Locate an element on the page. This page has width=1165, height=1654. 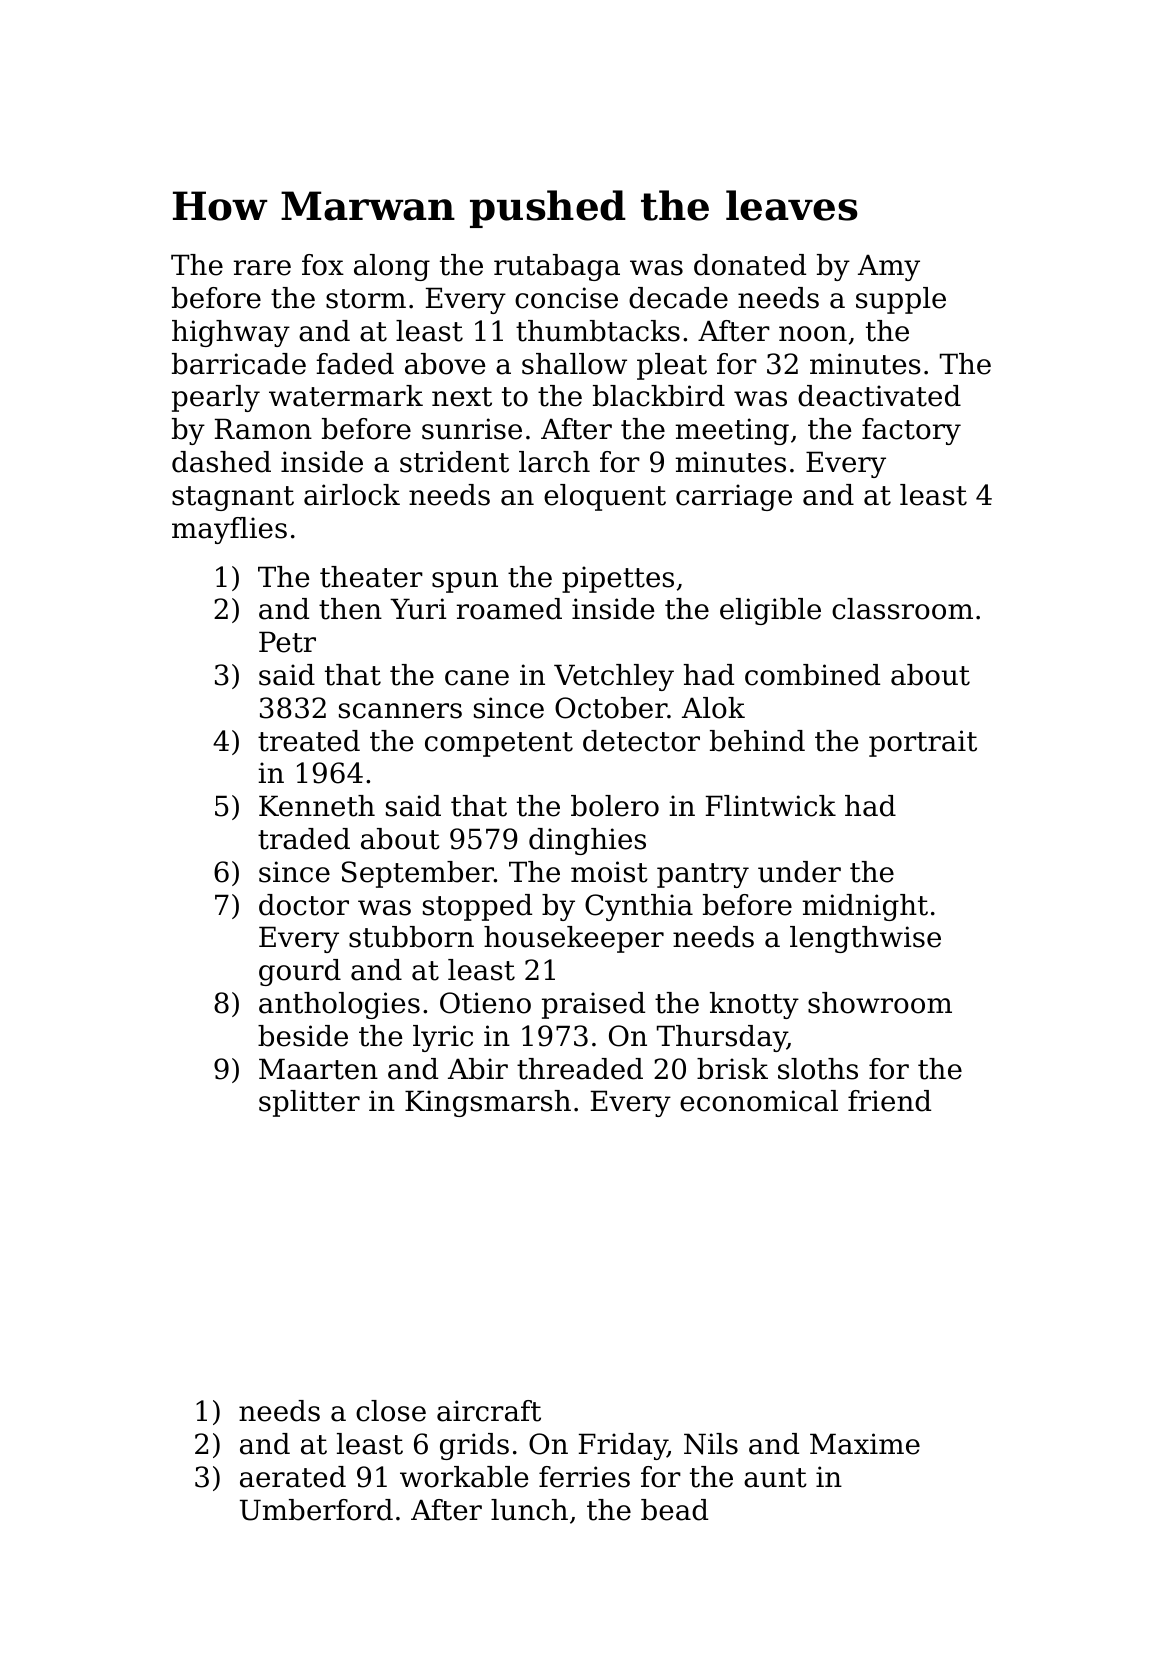
portrait is located at coordinates (923, 743).
